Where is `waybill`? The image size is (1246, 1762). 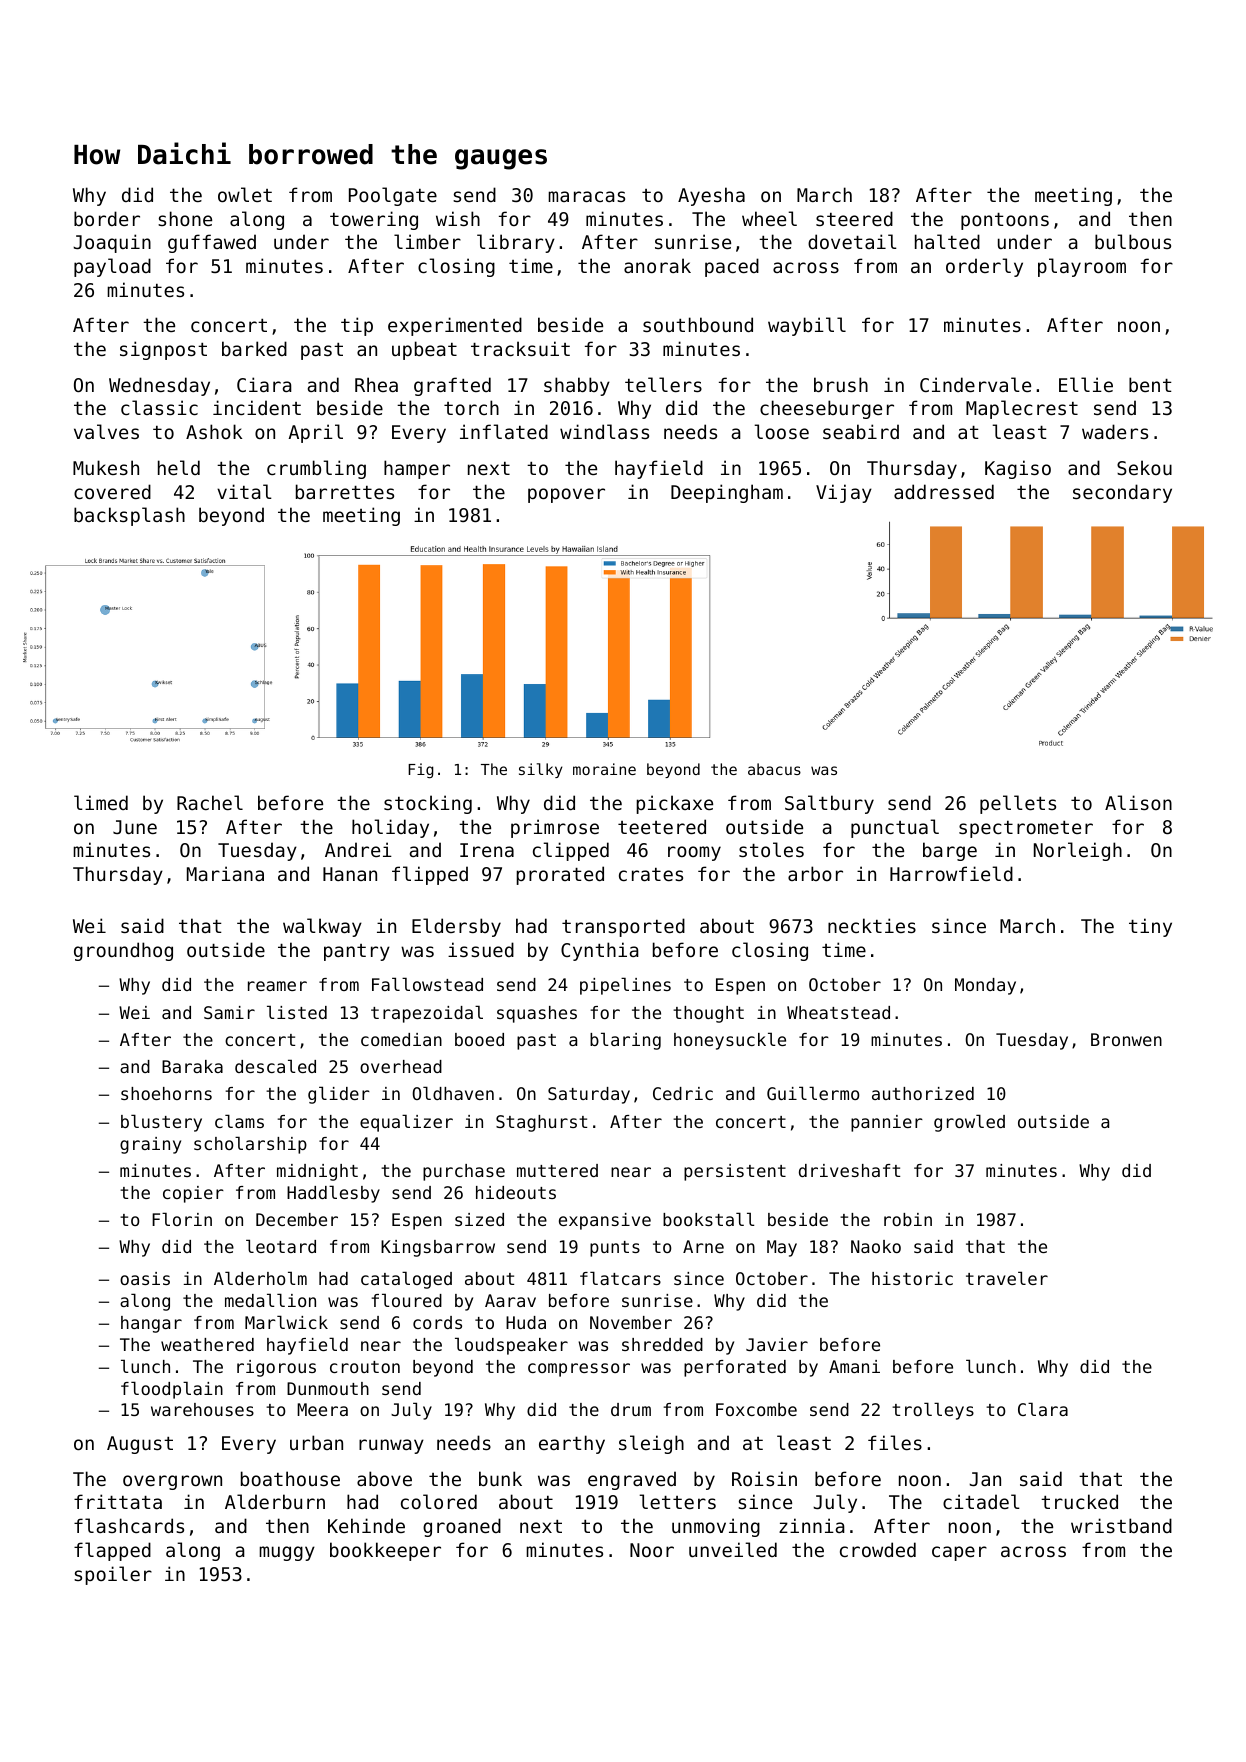 waybill is located at coordinates (807, 326).
